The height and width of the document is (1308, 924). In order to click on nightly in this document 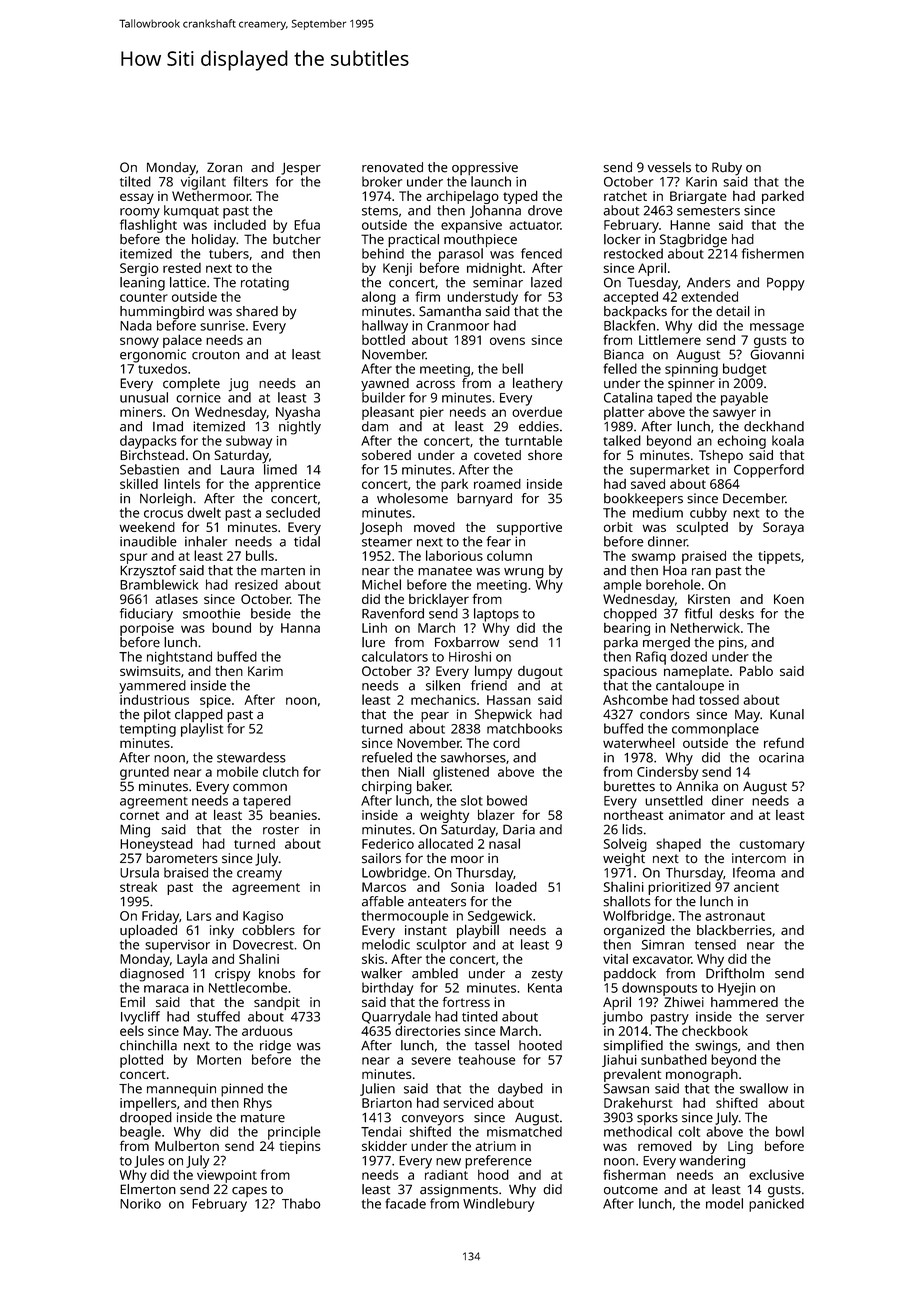, I will do `click(300, 428)`.
